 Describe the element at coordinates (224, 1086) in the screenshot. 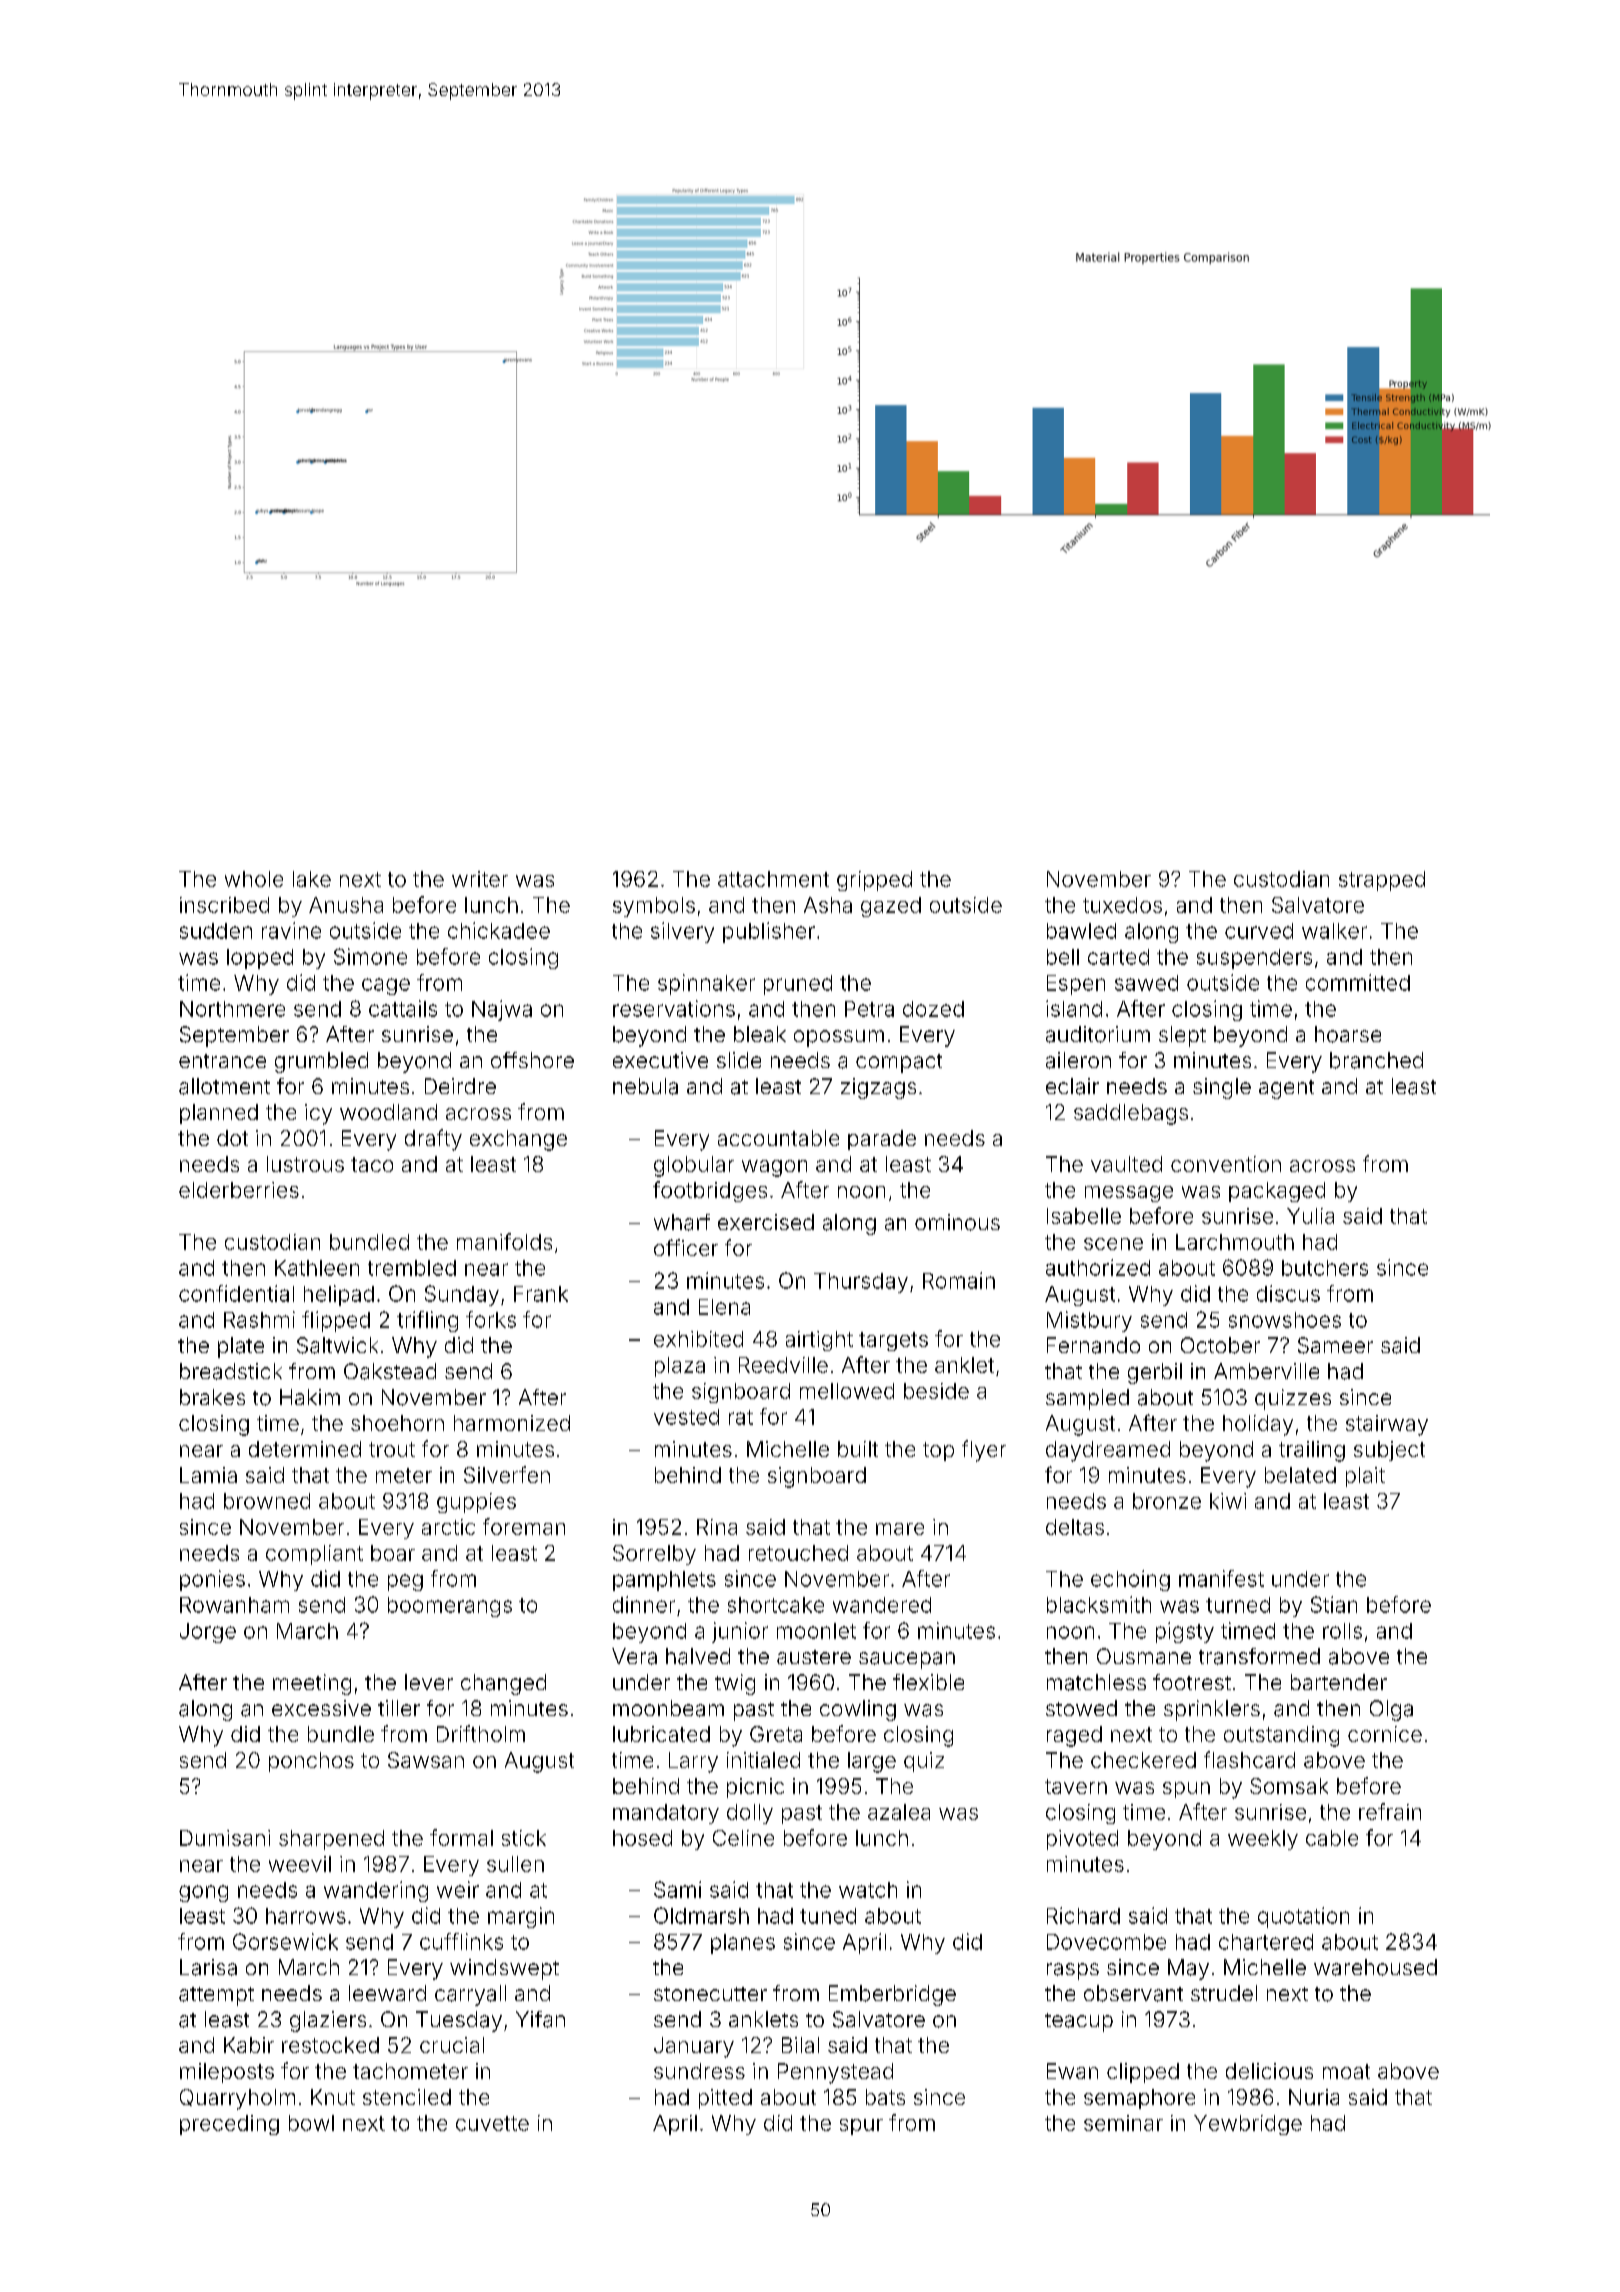

I see `allotment` at that location.
